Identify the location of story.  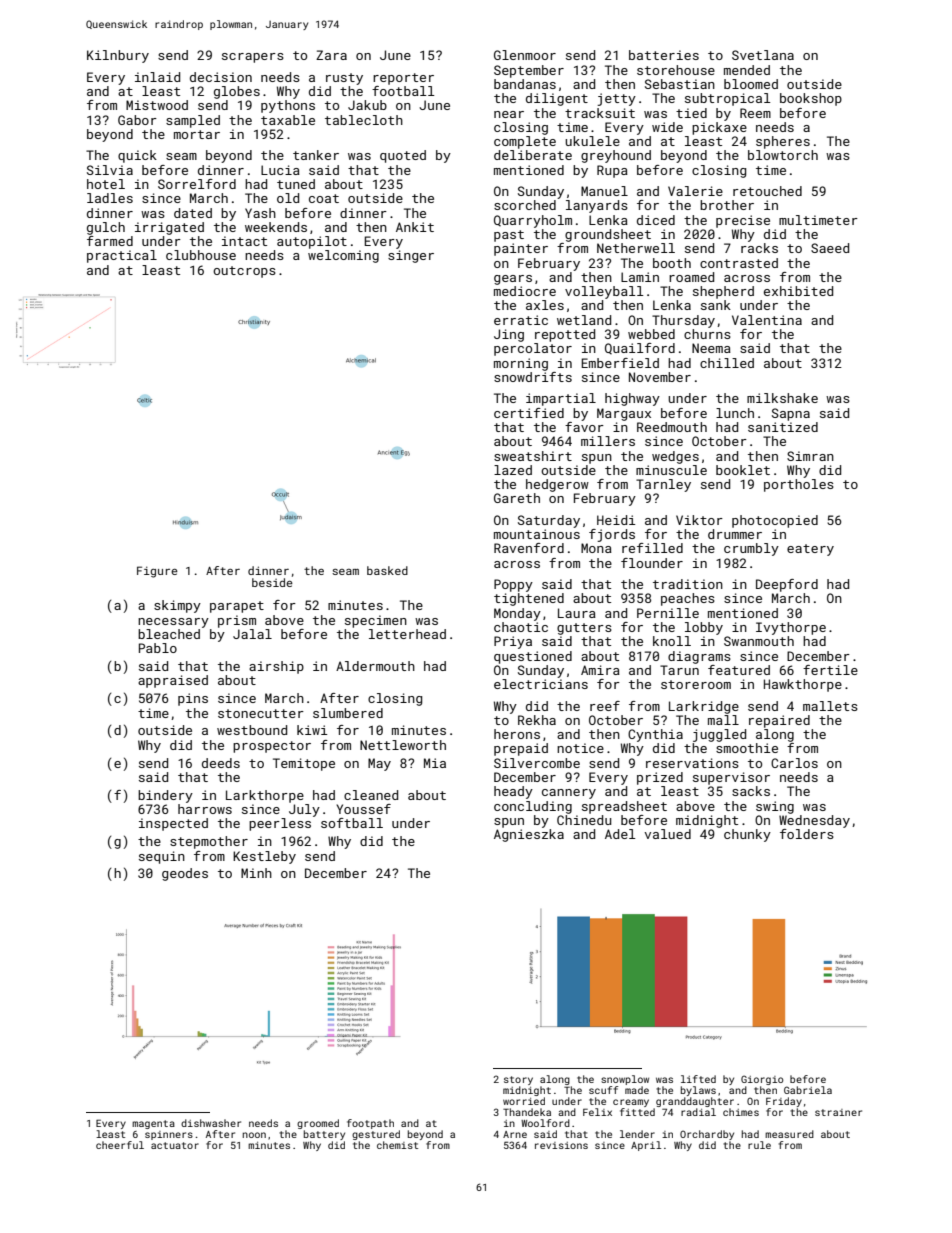
(518, 1080).
